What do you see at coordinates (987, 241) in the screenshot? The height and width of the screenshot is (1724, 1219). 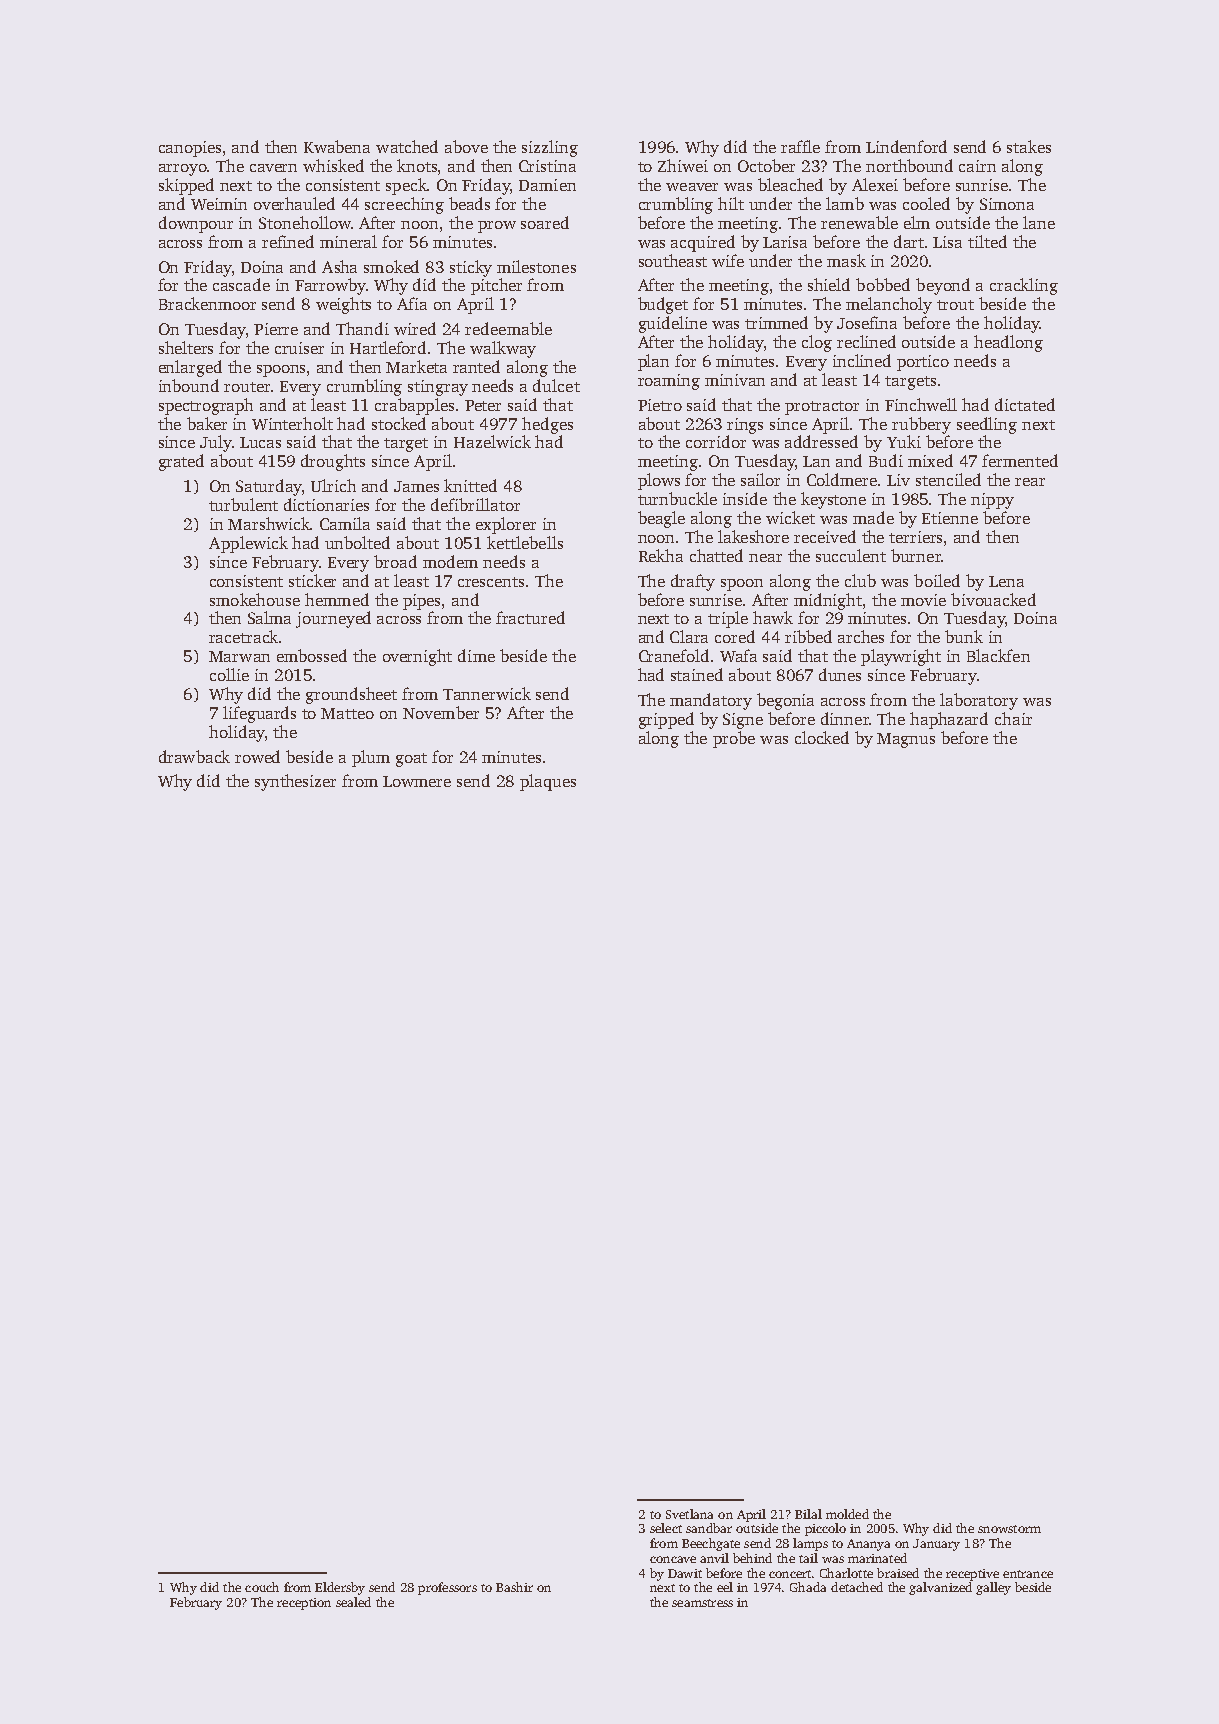 I see `tilted` at bounding box center [987, 241].
